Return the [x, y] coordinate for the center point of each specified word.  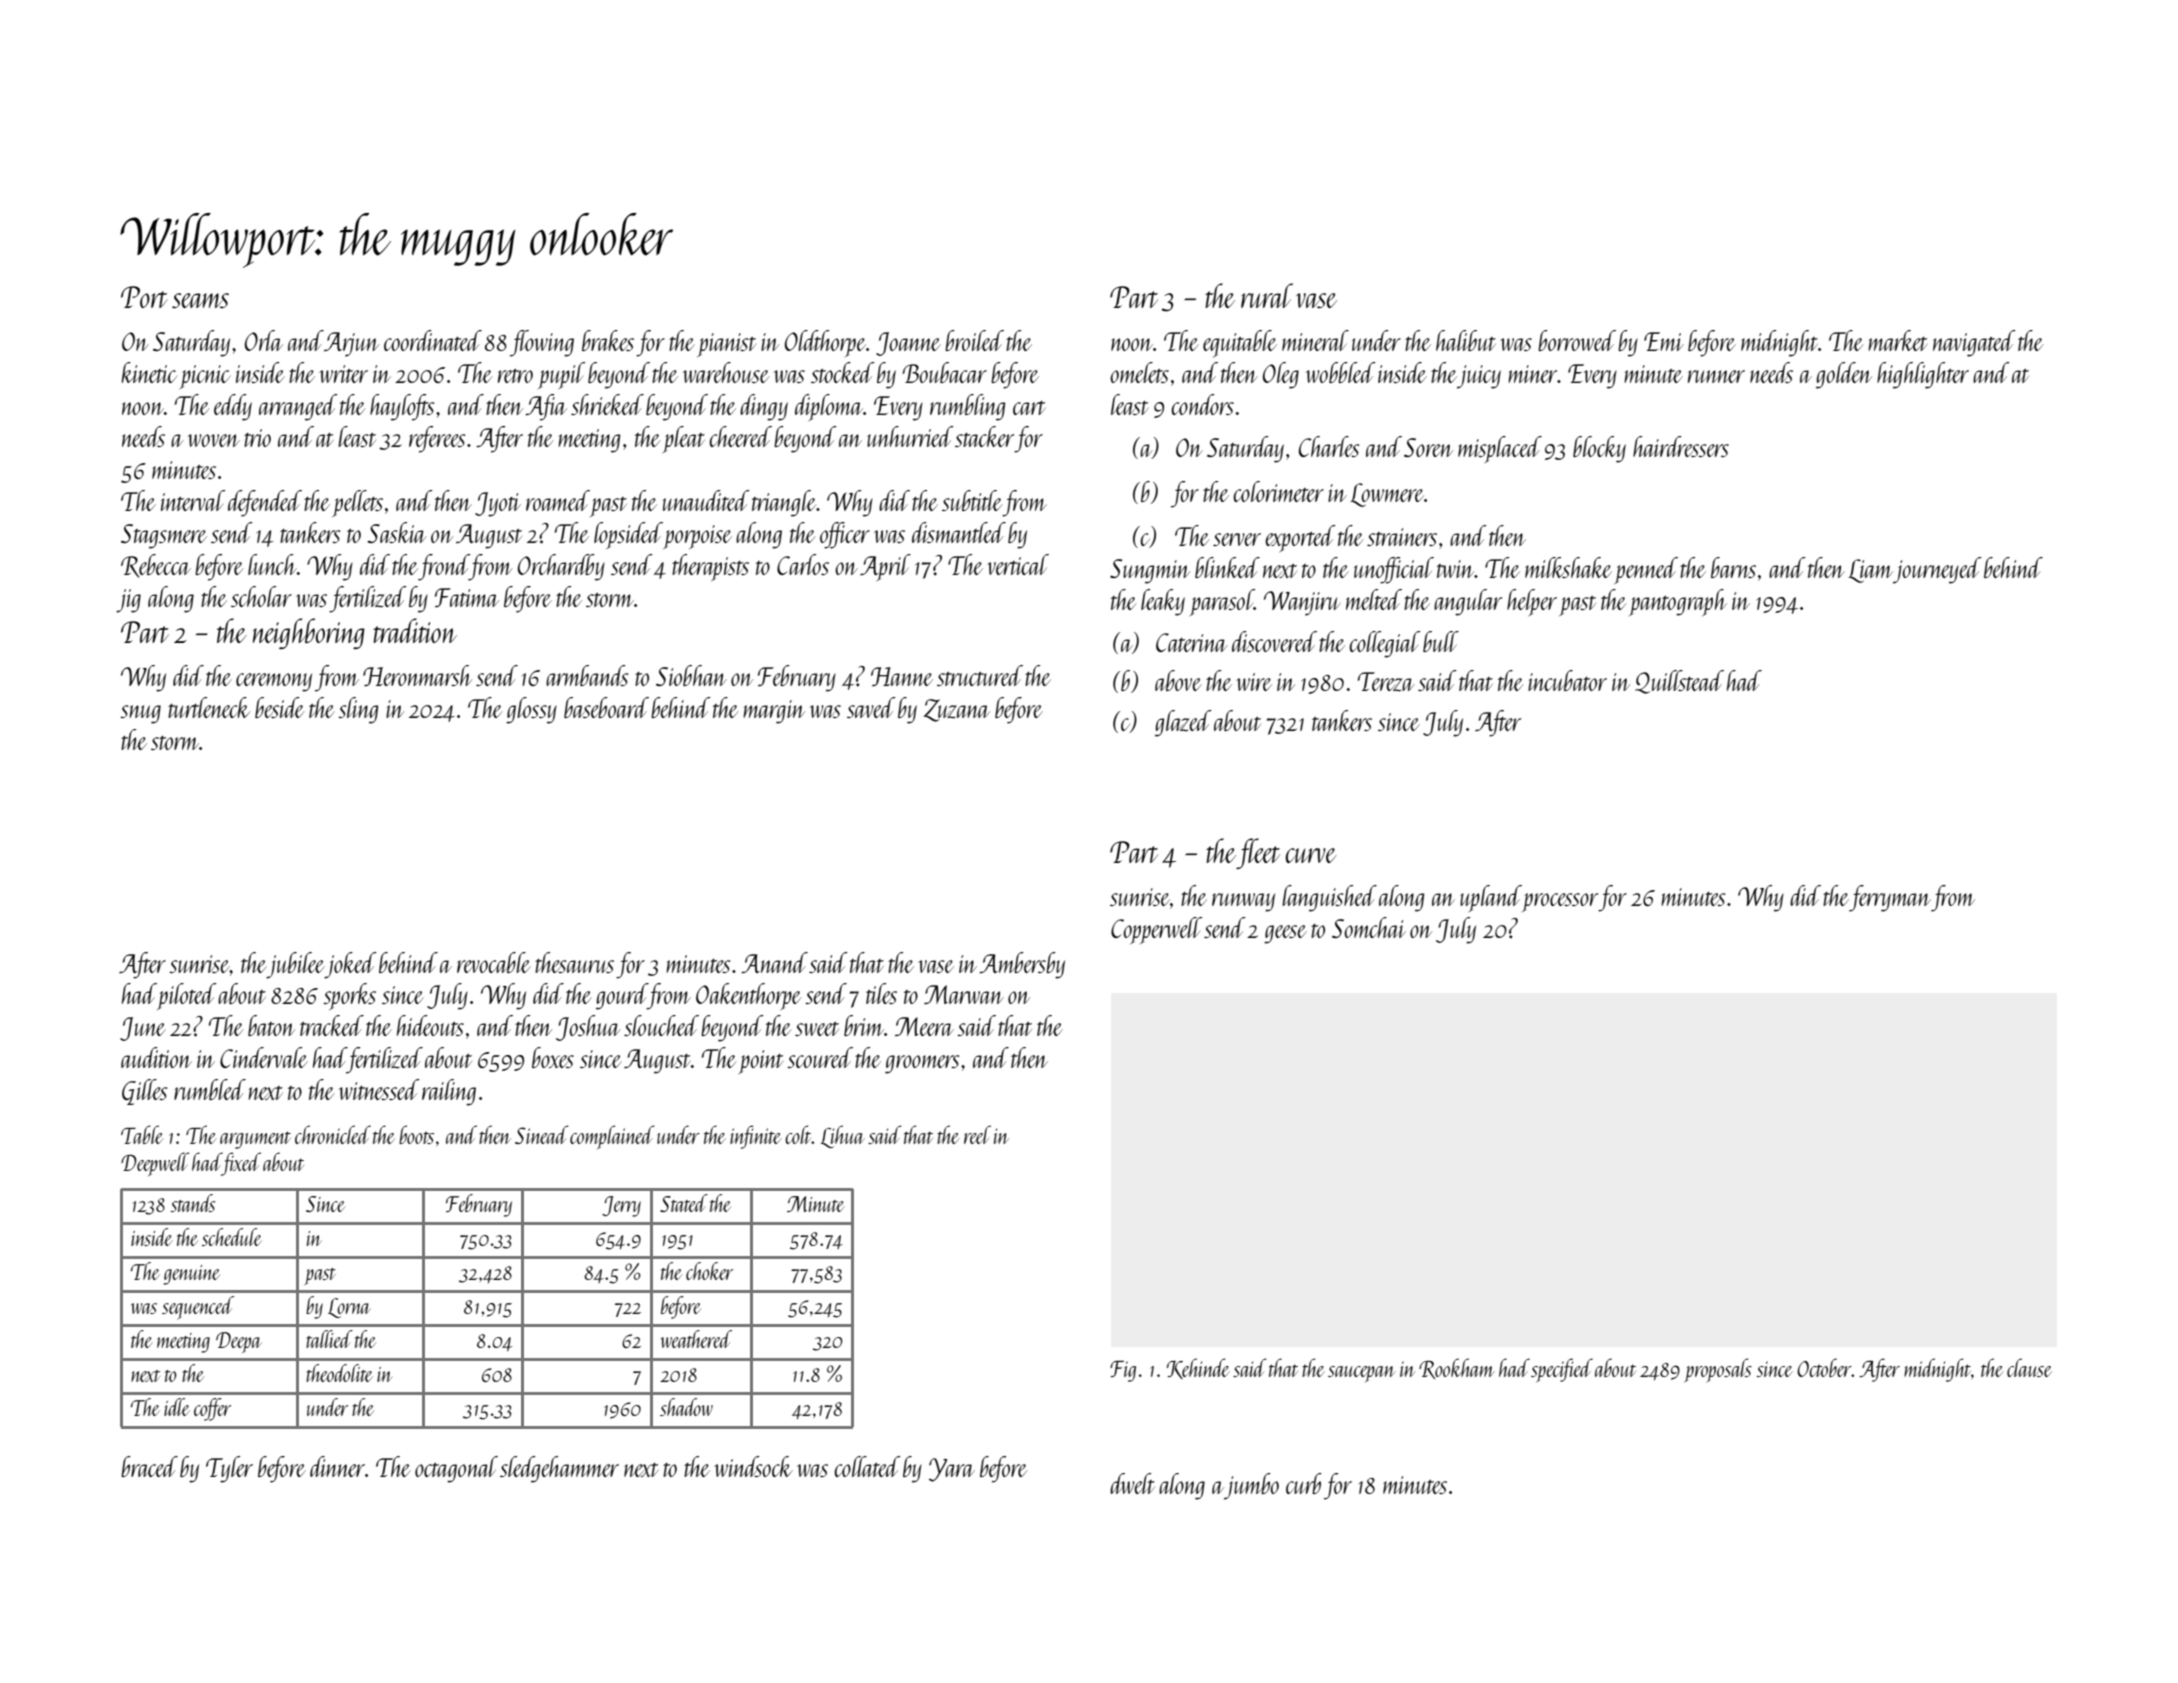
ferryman [1890, 898]
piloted [187, 996]
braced [149, 1466]
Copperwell [1156, 930]
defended [265, 503]
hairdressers [1681, 446]
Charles [1329, 446]
